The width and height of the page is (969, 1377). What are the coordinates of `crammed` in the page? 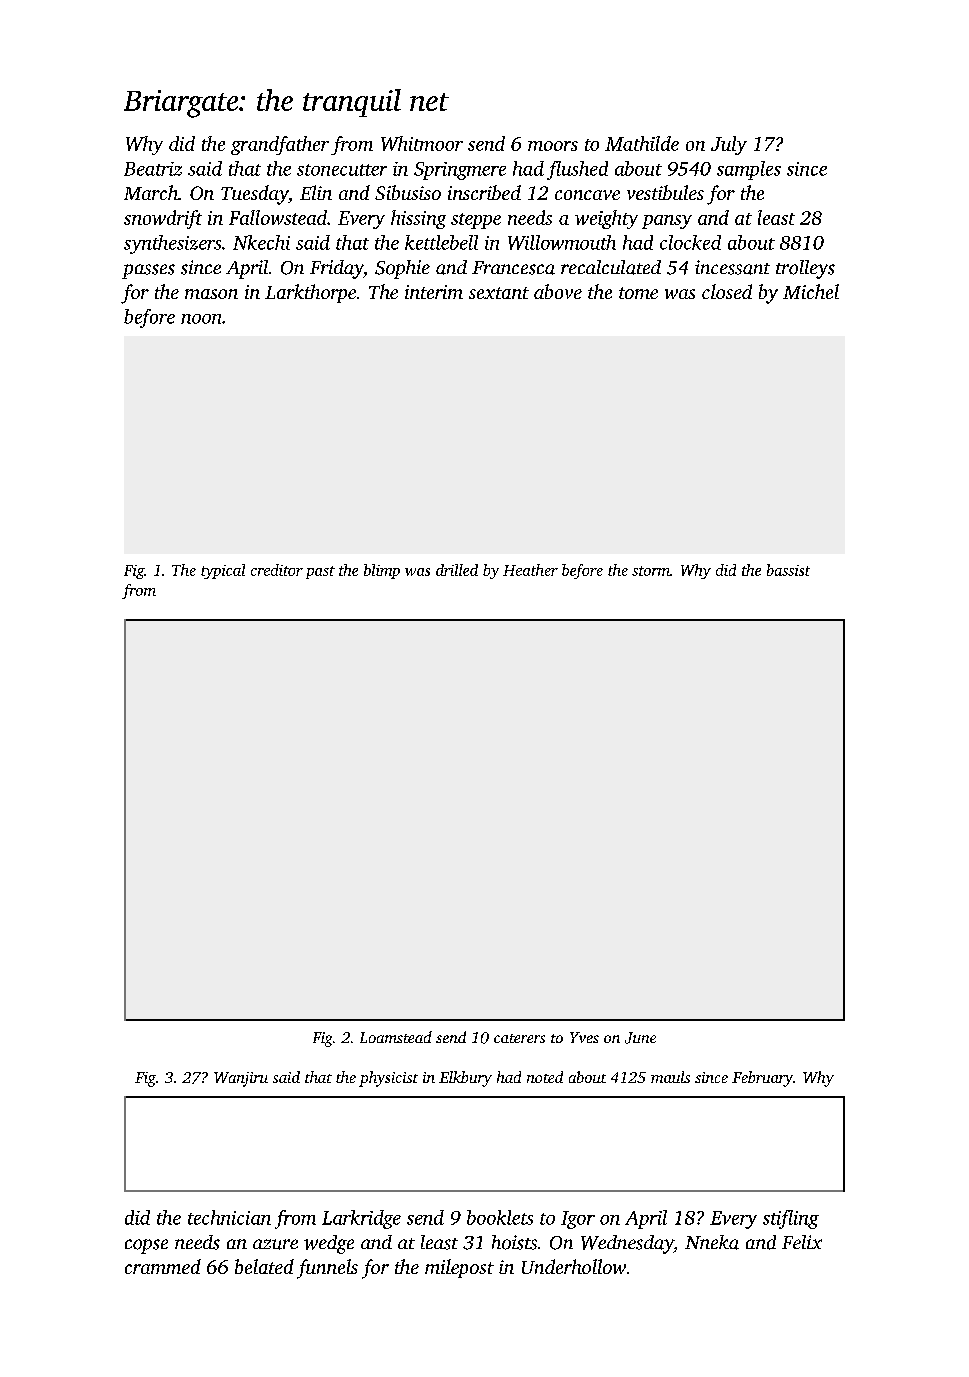 It's located at (163, 1266).
